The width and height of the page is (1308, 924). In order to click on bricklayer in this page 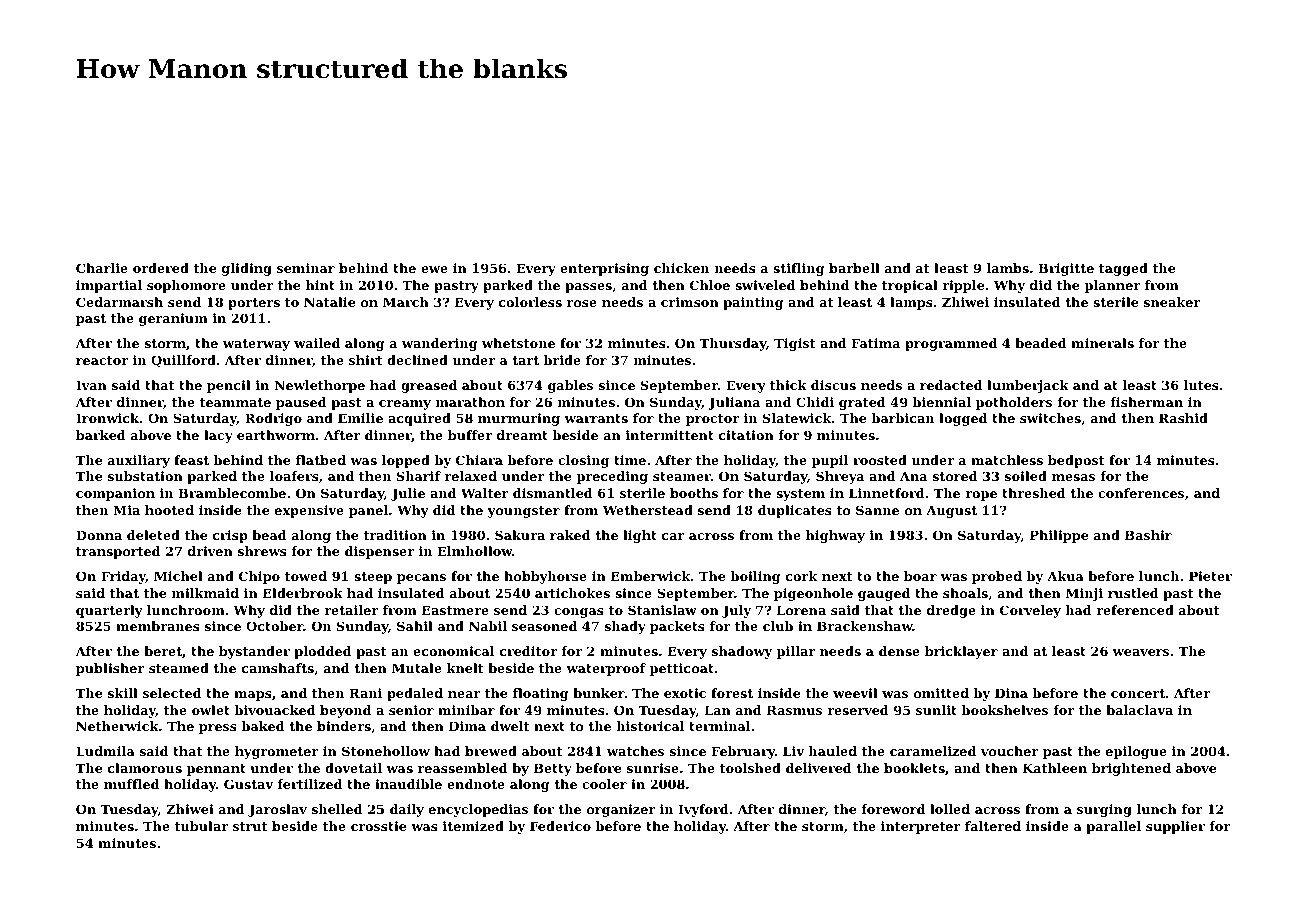, I will do `click(961, 652)`.
